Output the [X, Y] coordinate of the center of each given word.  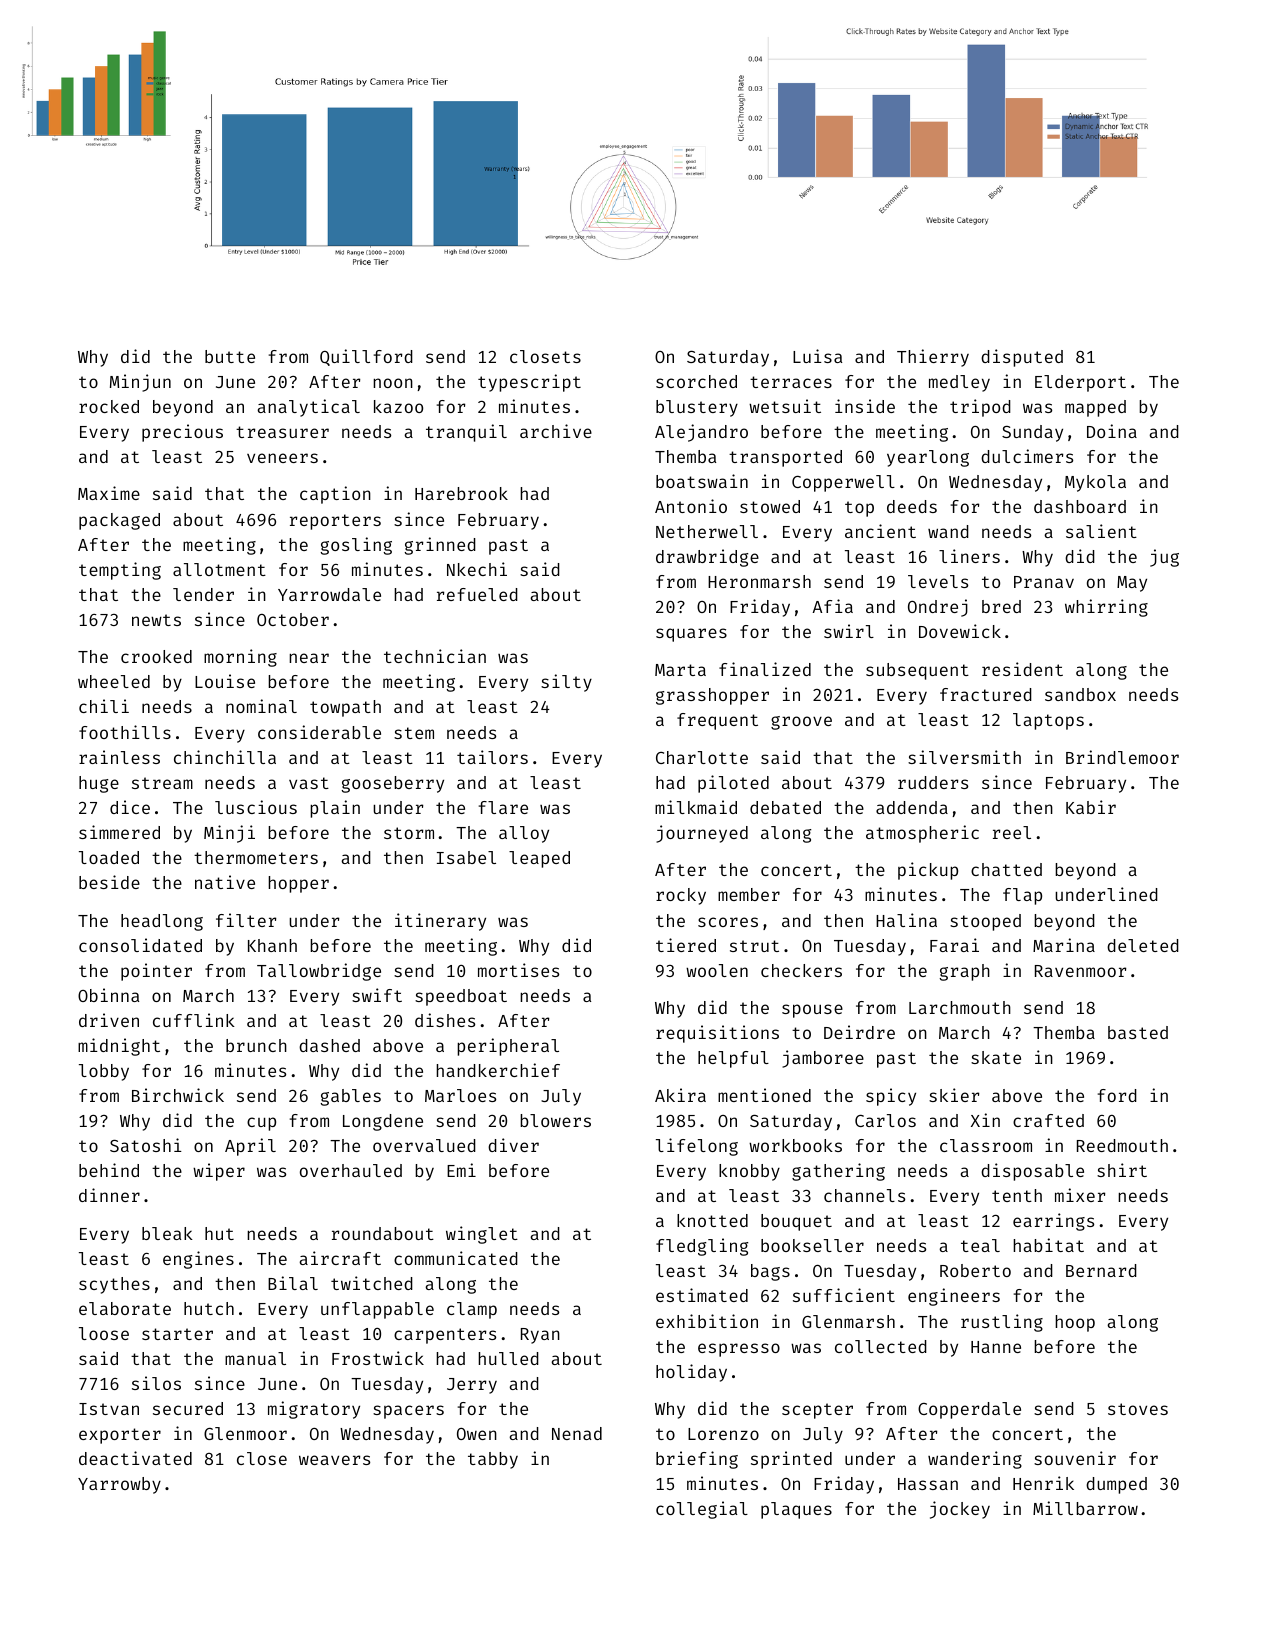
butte [230, 356]
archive [556, 431]
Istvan [109, 1409]
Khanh [272, 945]
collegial [702, 1510]
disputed [1022, 358]
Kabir [1091, 807]
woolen [717, 970]
